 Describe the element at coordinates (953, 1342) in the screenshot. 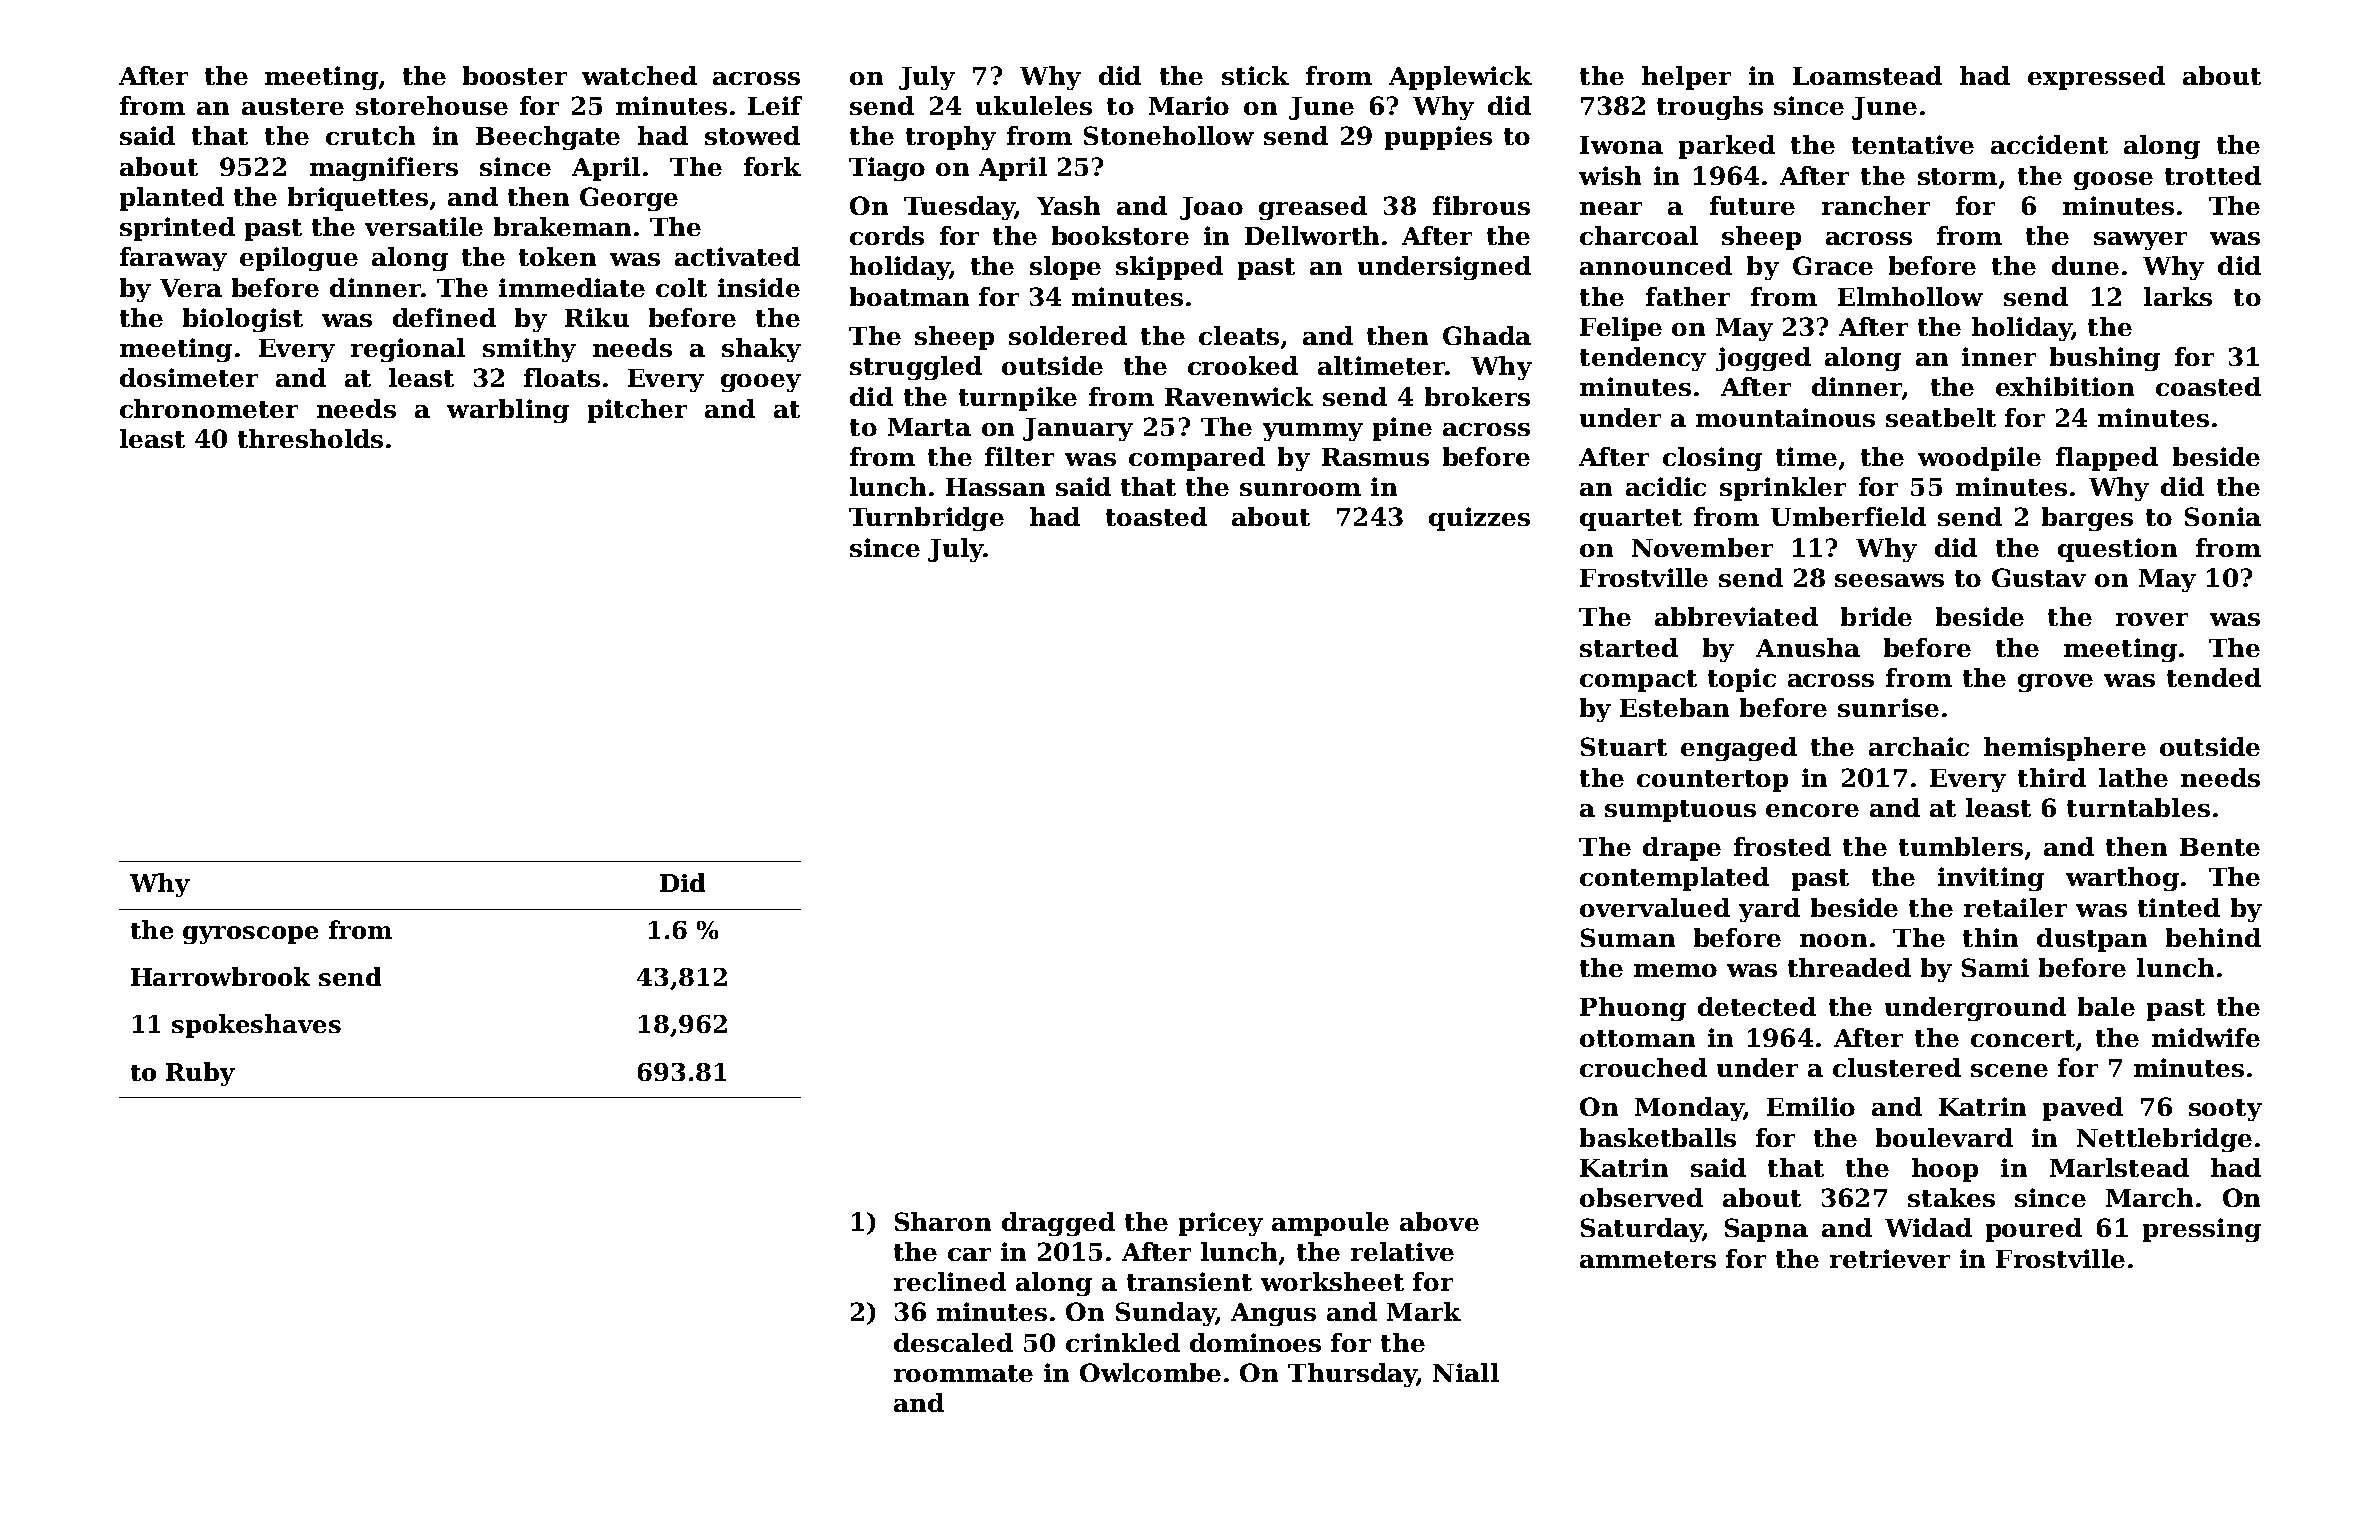

I see `descaled` at that location.
